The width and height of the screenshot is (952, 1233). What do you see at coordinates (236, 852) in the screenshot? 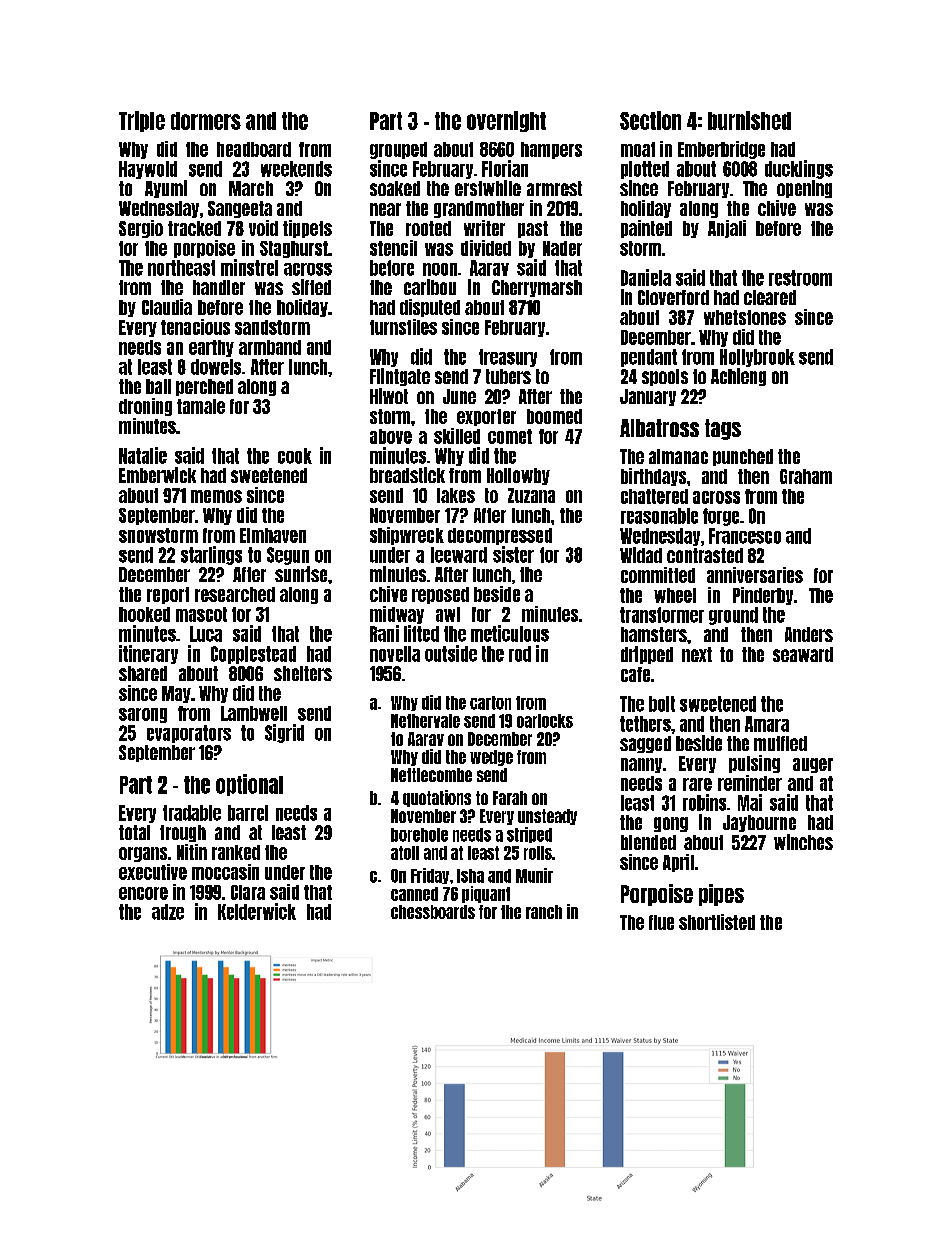
I see `ranked` at bounding box center [236, 852].
